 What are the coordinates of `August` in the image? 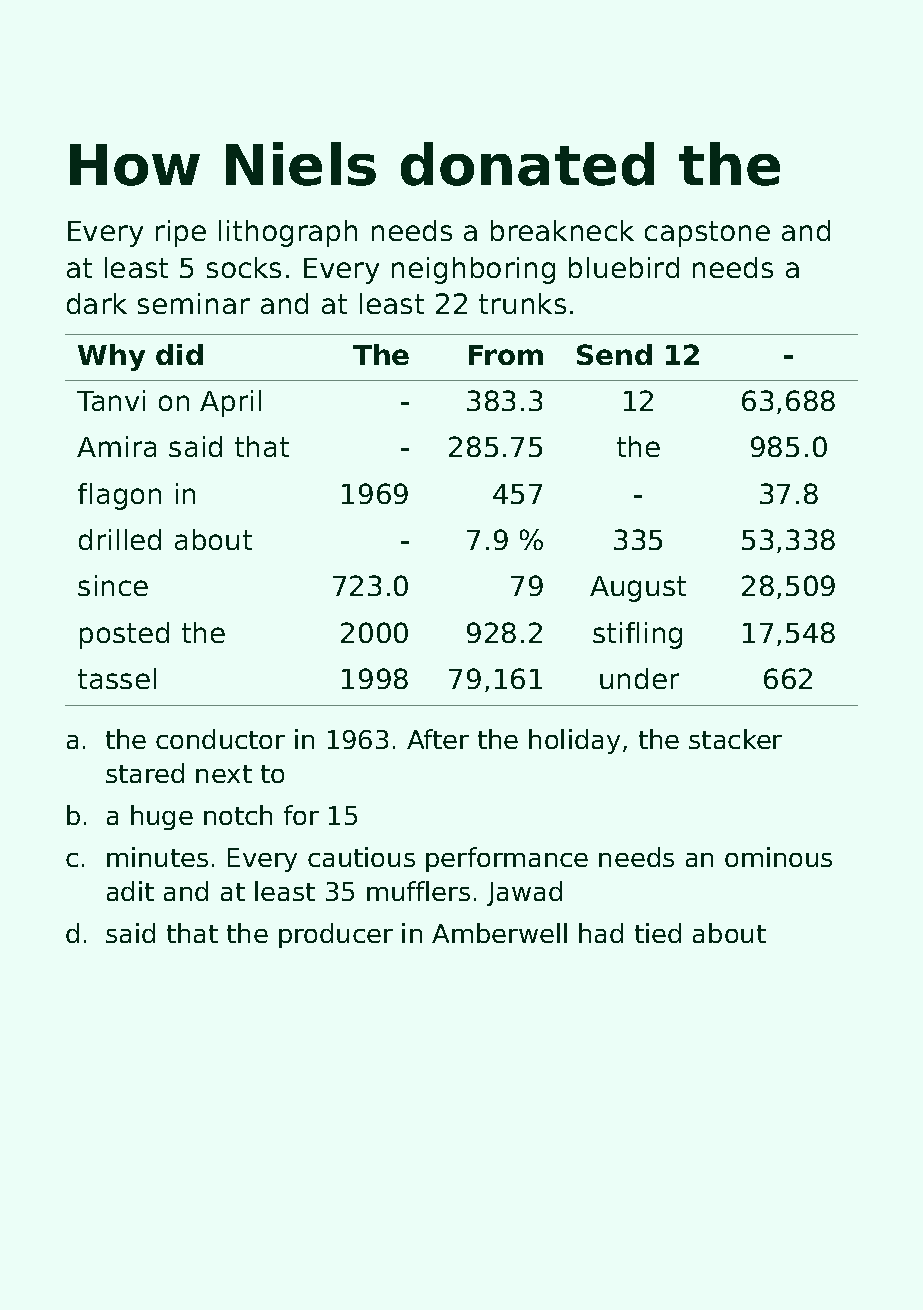 It's located at (638, 589).
